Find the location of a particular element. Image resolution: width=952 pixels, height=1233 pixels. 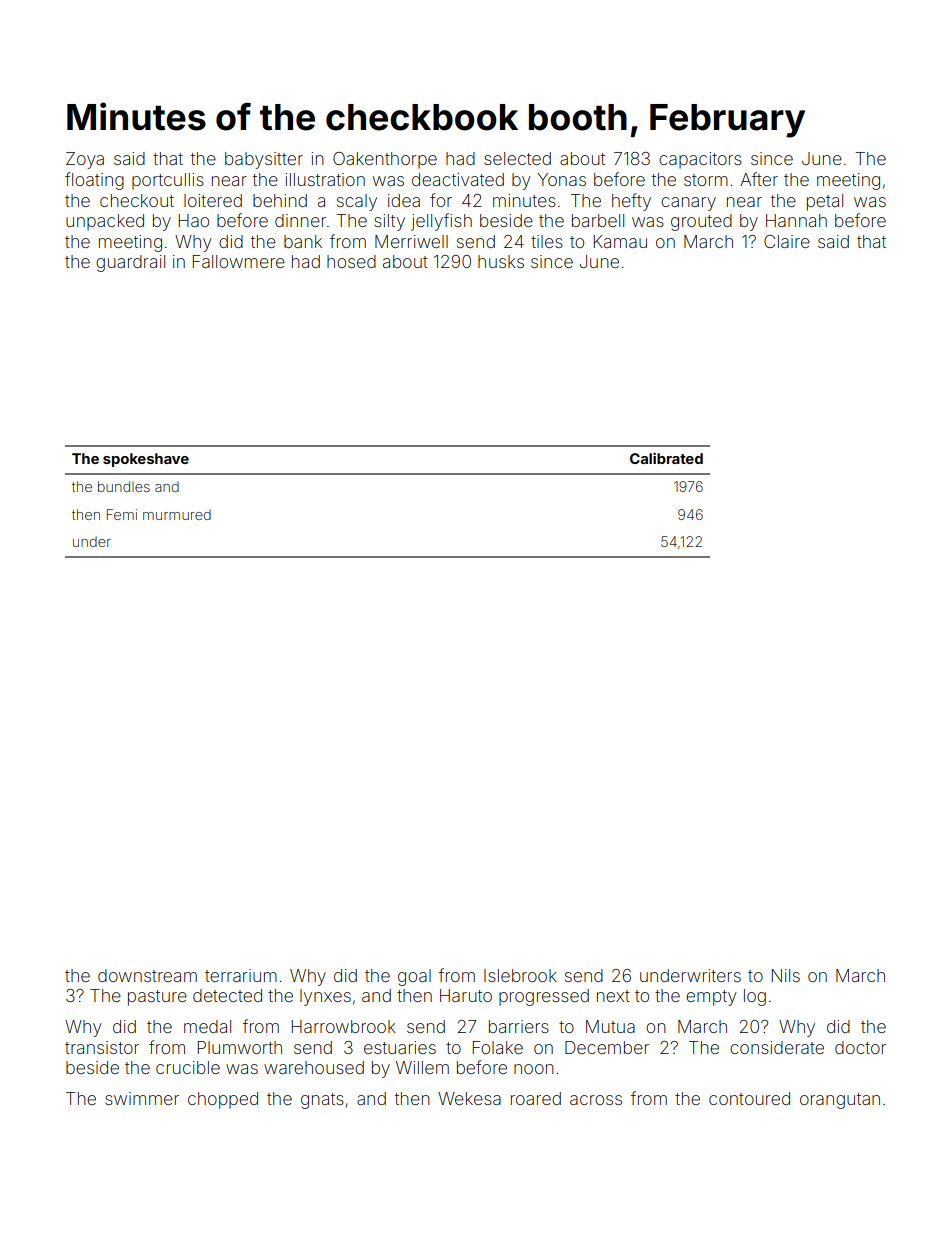

Calibrated is located at coordinates (666, 458).
